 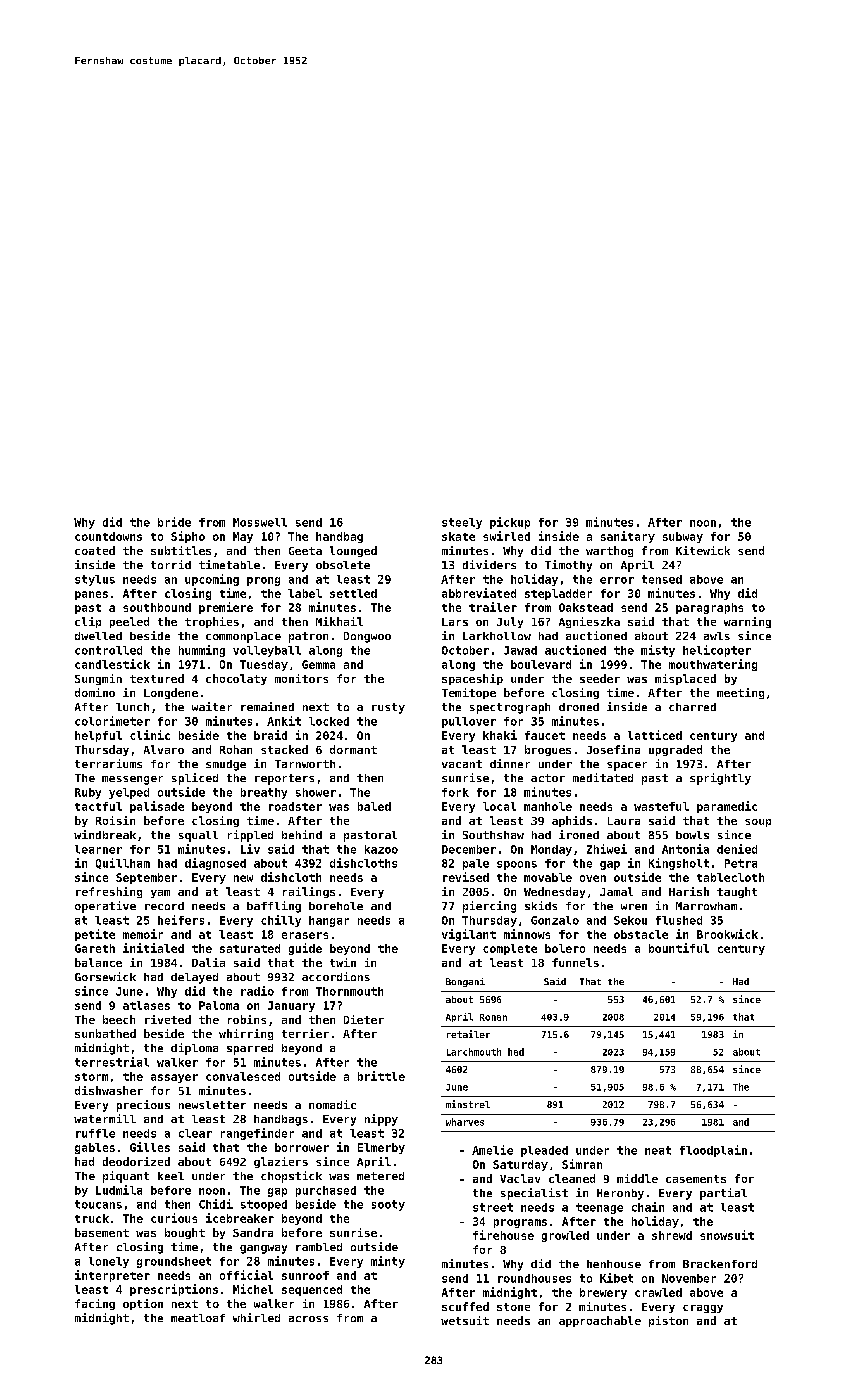 What do you see at coordinates (143, 1304) in the image?
I see `option` at bounding box center [143, 1304].
